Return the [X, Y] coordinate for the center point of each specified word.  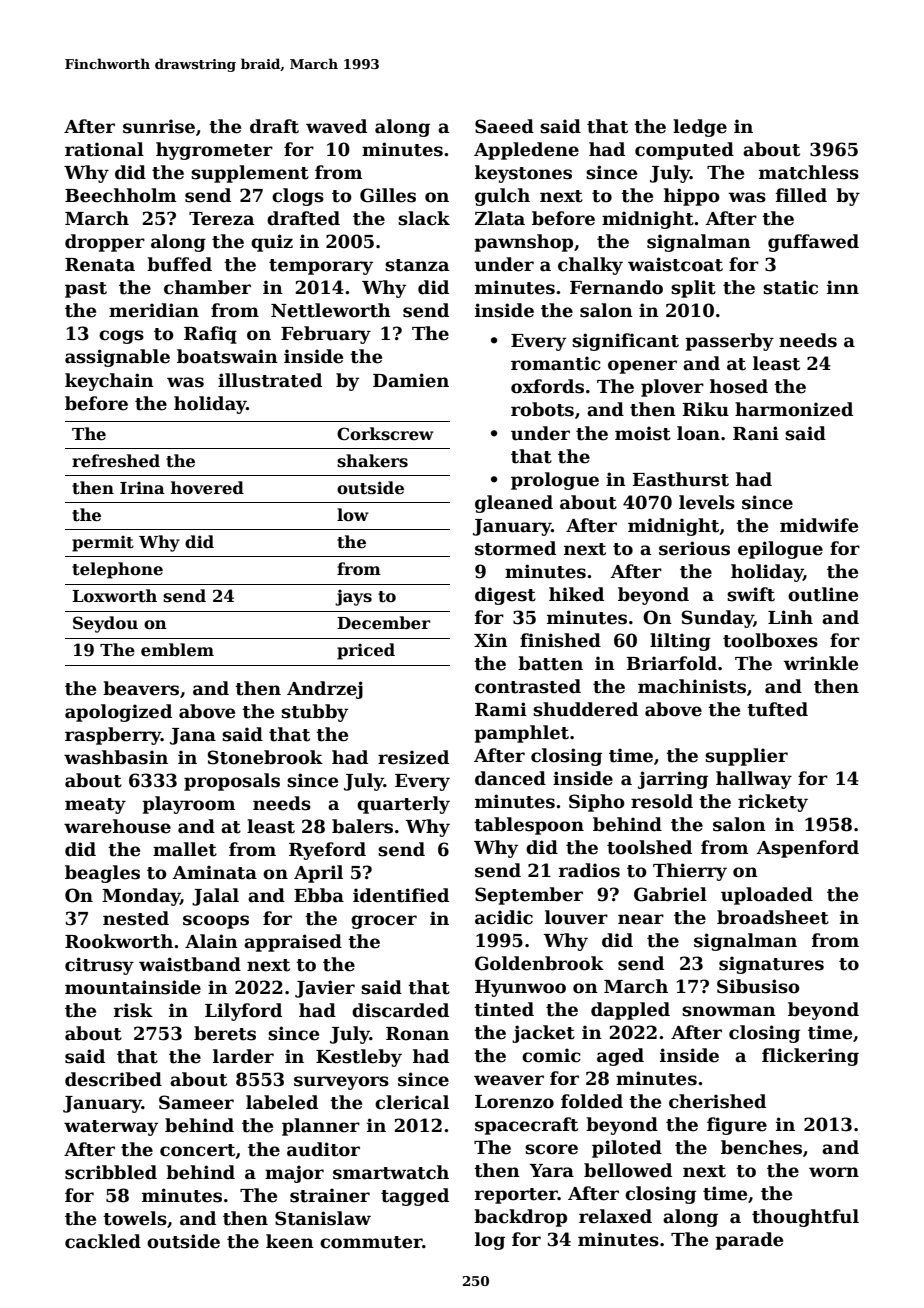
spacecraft [526, 1126]
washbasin [116, 757]
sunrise [159, 126]
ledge [700, 128]
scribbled [111, 1172]
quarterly [403, 805]
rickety [773, 803]
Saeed [504, 126]
